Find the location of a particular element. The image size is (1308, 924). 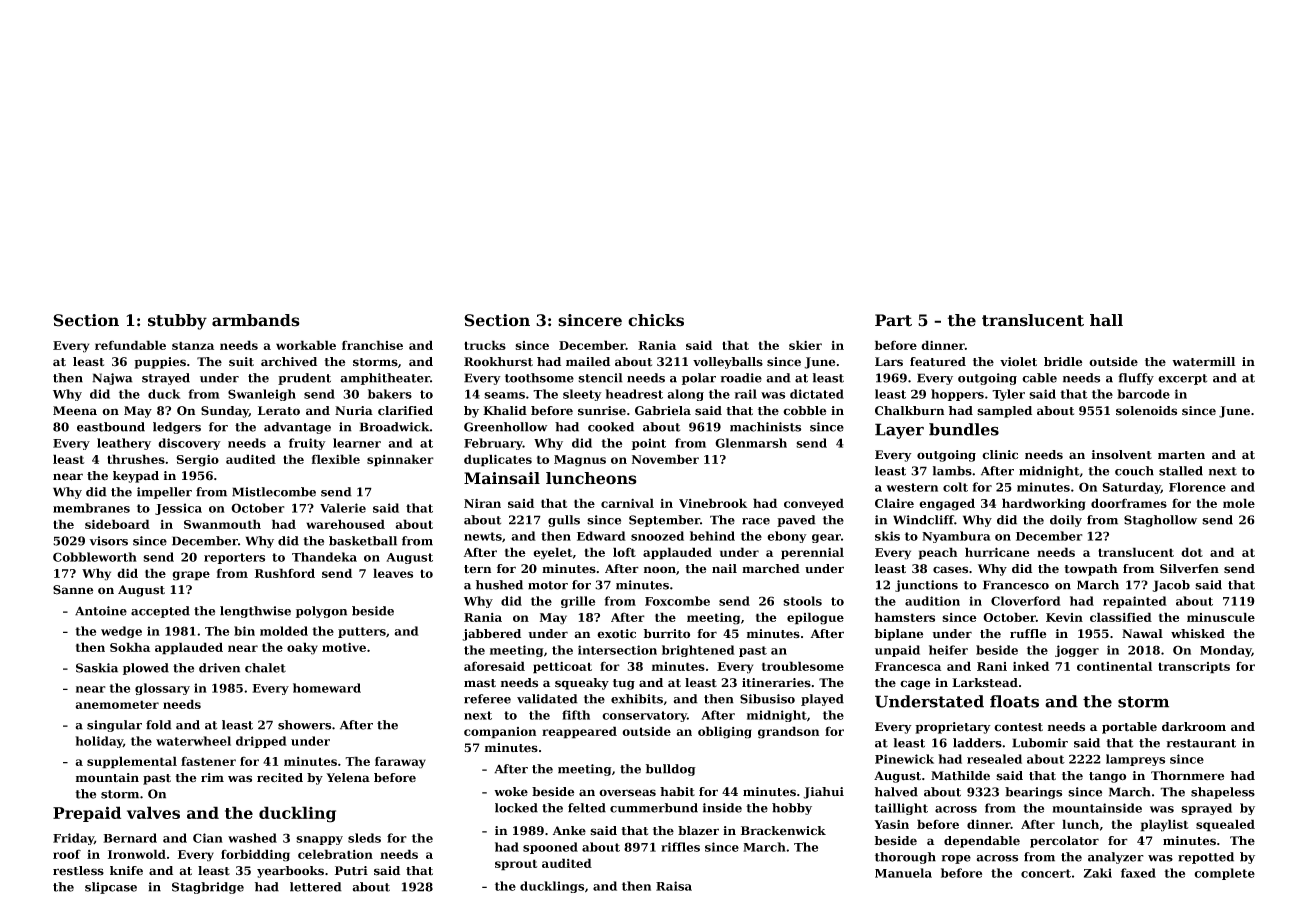

companion is located at coordinates (500, 733).
